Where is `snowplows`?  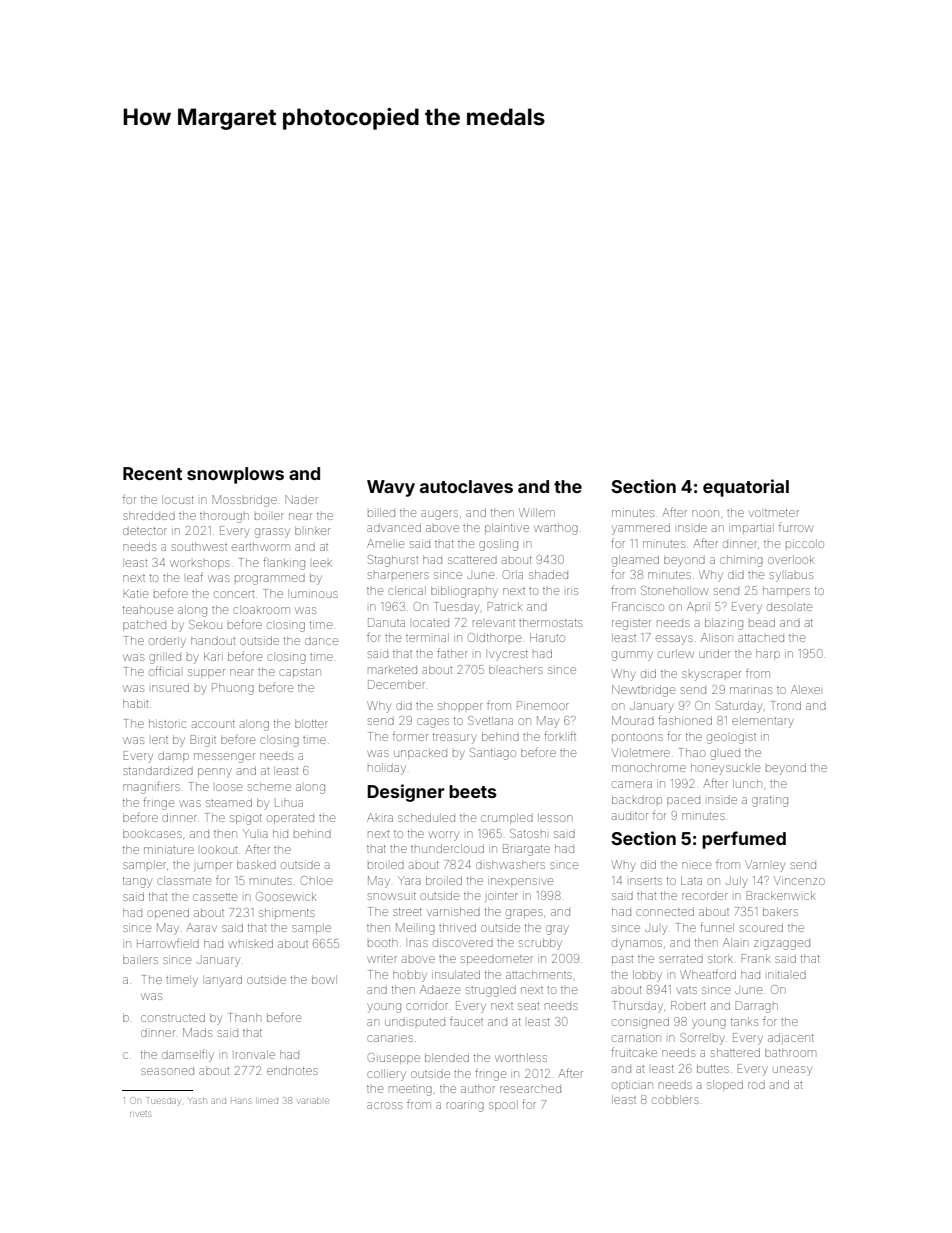 snowplows is located at coordinates (235, 475).
